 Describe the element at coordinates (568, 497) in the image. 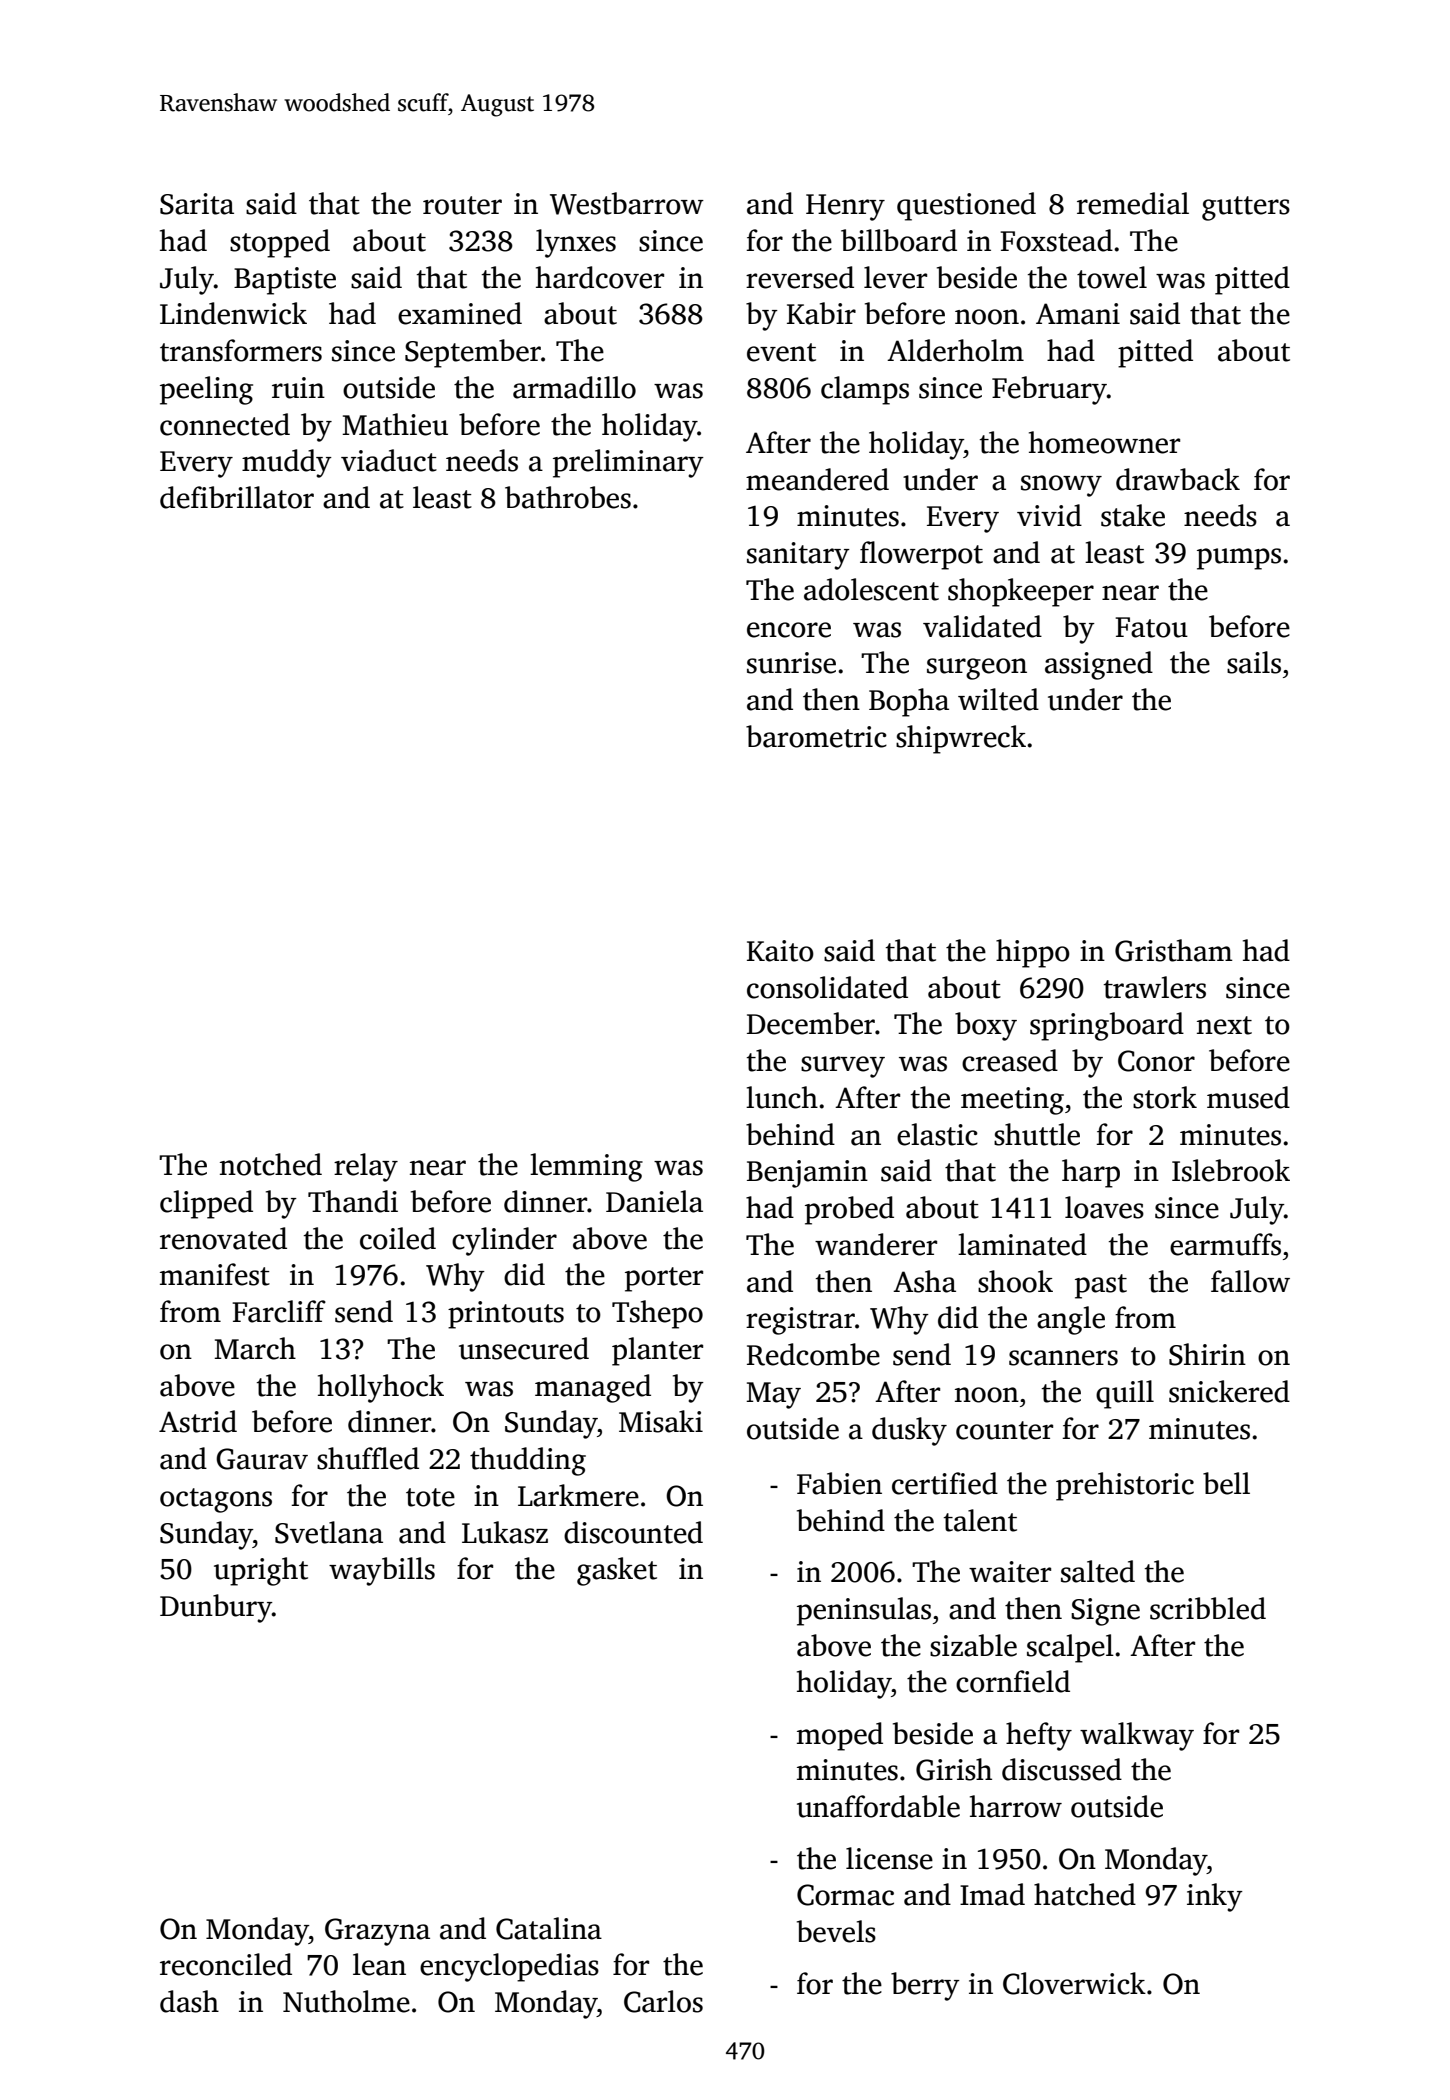

I see `bathrobes` at that location.
